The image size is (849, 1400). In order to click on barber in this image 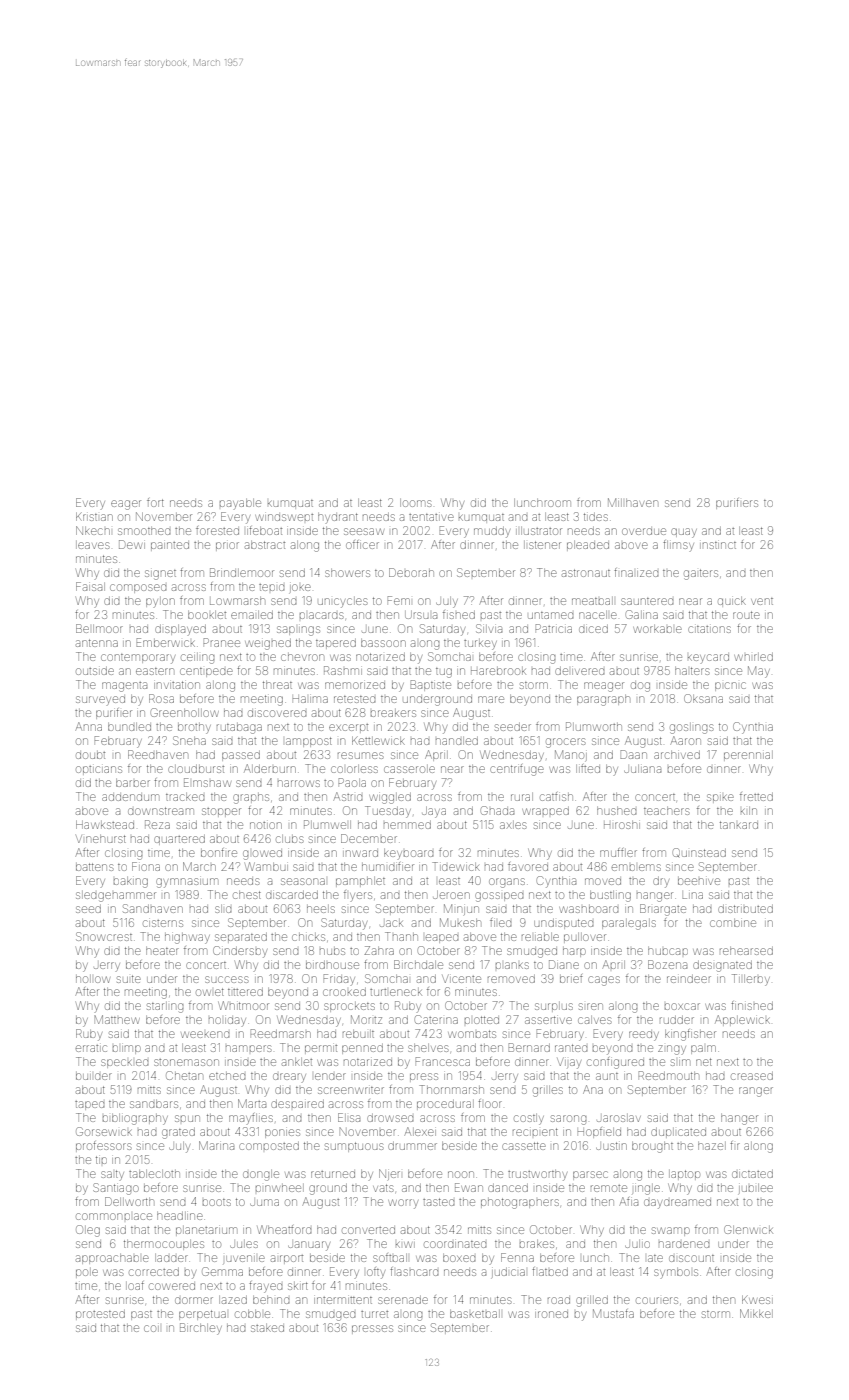, I will do `click(133, 783)`.
